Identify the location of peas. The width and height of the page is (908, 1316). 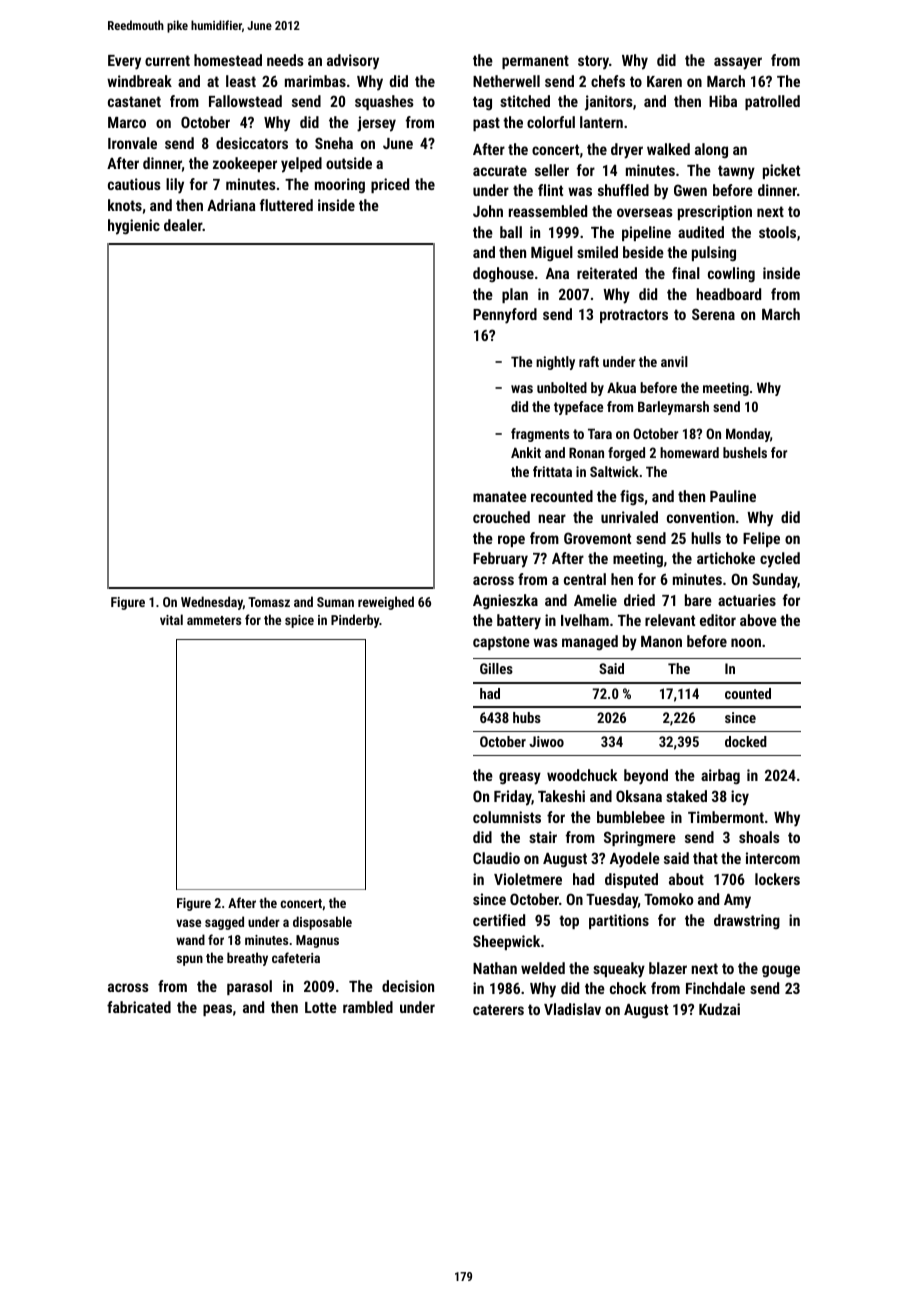
(217, 1010).
